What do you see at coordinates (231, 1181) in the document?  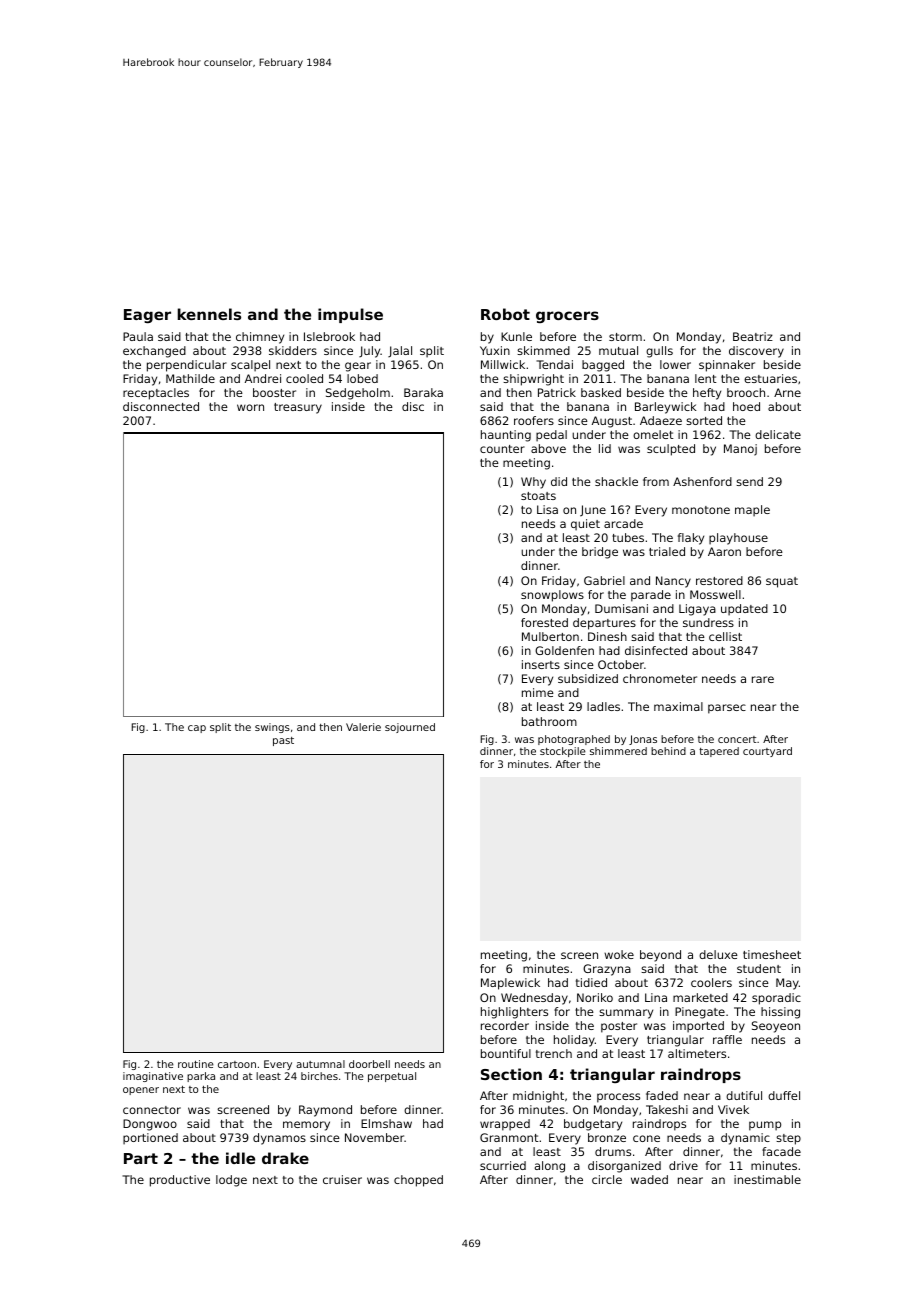 I see `lodge` at bounding box center [231, 1181].
